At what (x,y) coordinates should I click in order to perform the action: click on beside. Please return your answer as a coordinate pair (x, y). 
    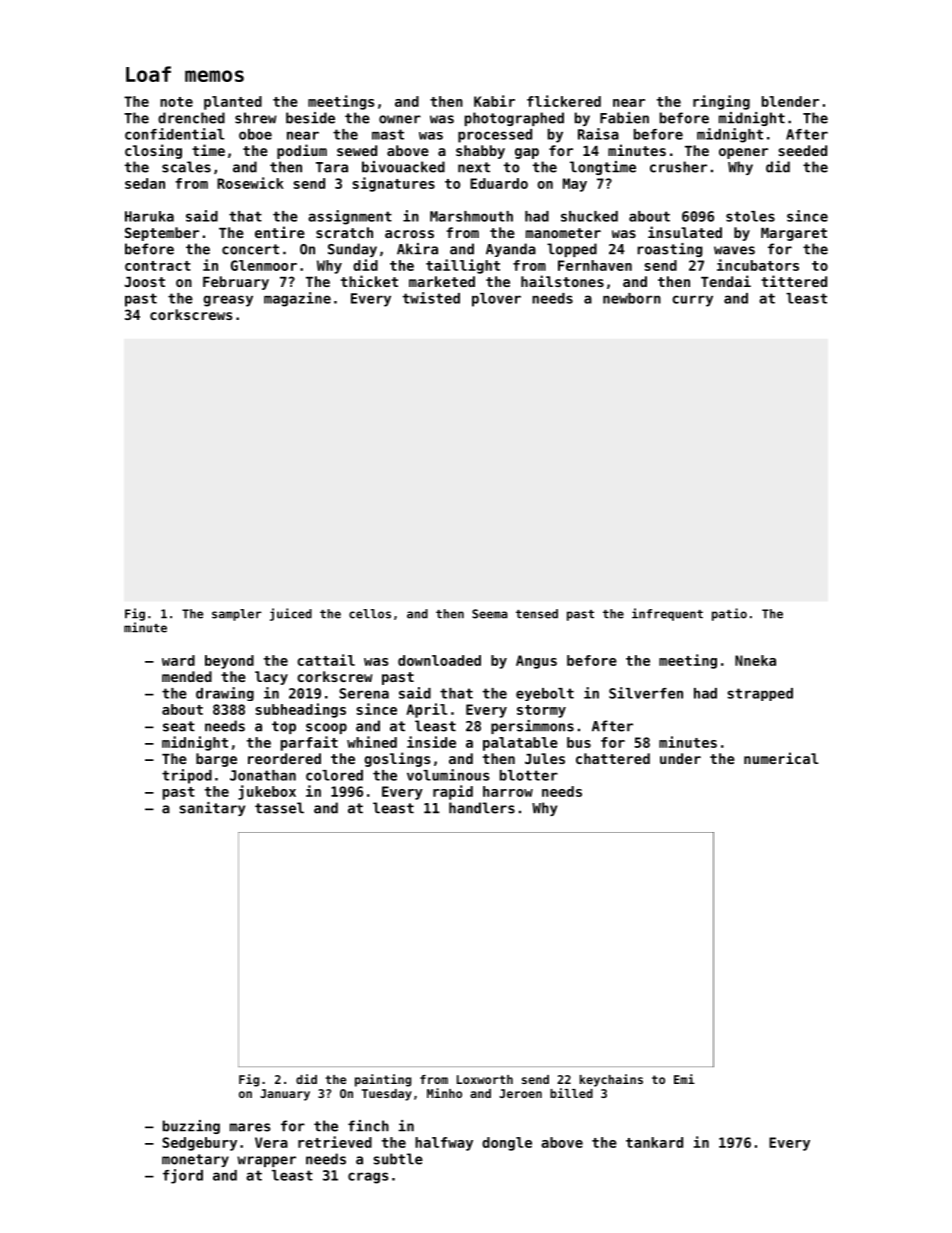
    Looking at the image, I should click on (310, 118).
